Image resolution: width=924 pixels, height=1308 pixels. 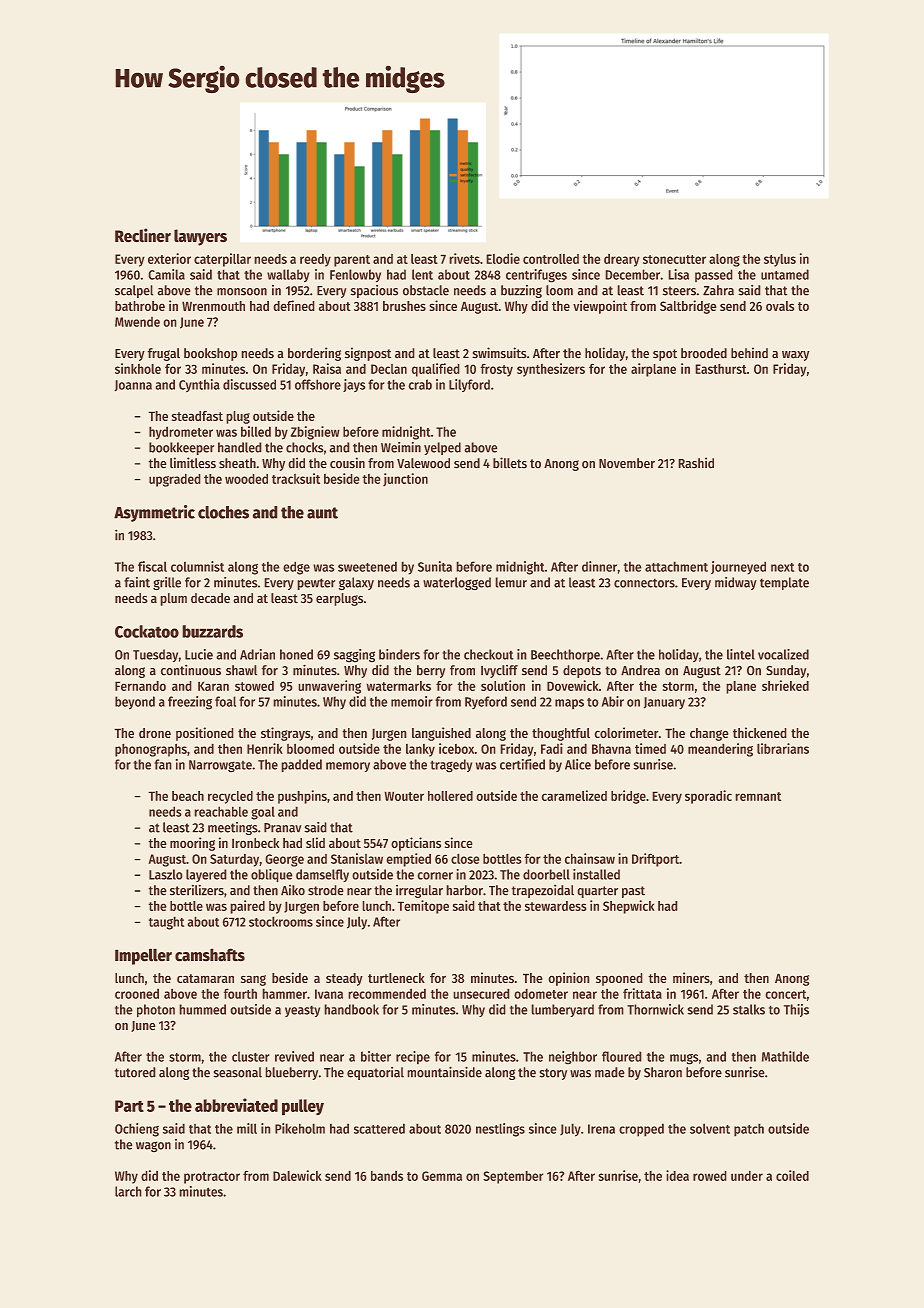 What do you see at coordinates (600, 307) in the screenshot?
I see `viewpoint` at bounding box center [600, 307].
